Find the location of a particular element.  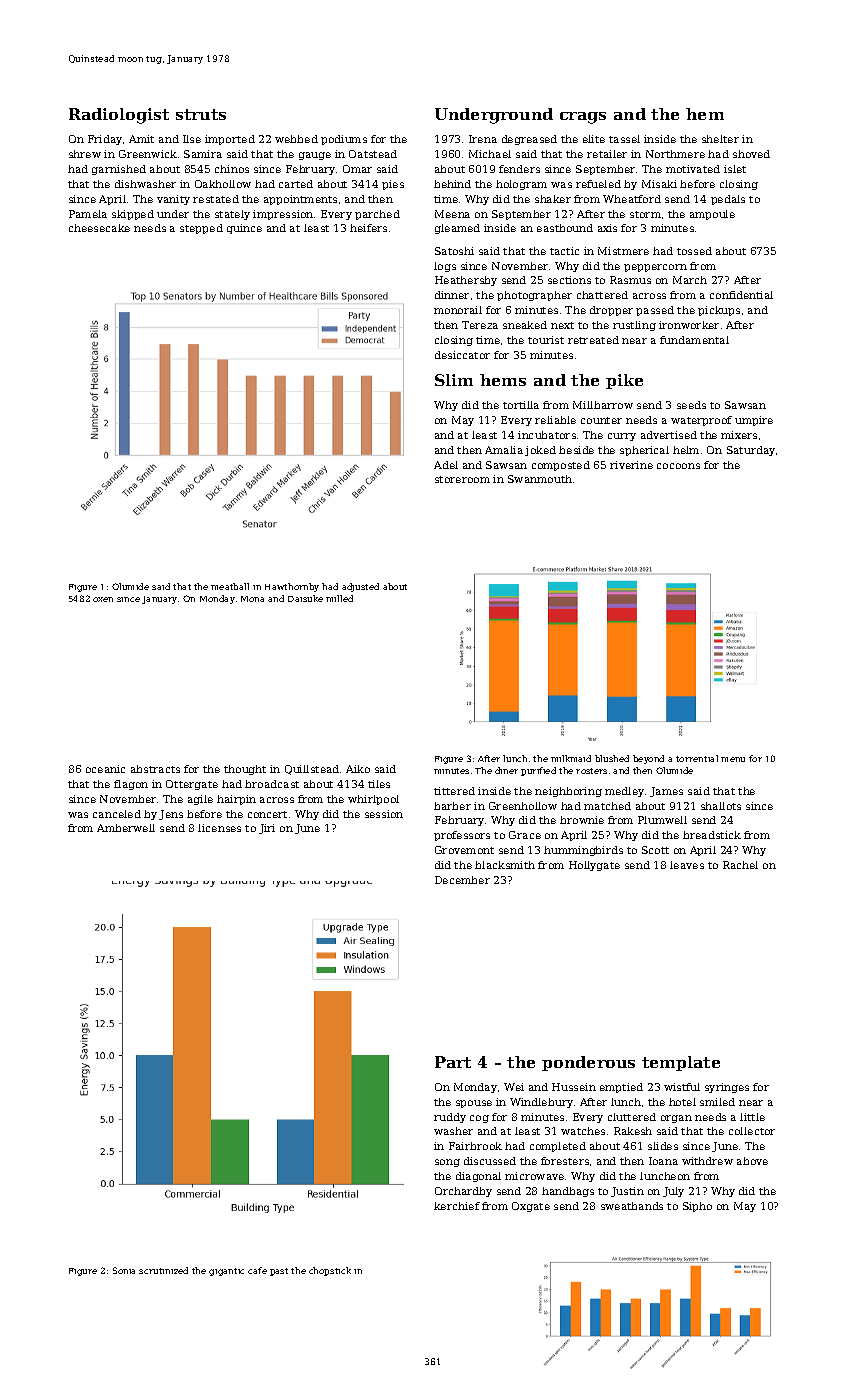

oxen is located at coordinates (103, 599).
